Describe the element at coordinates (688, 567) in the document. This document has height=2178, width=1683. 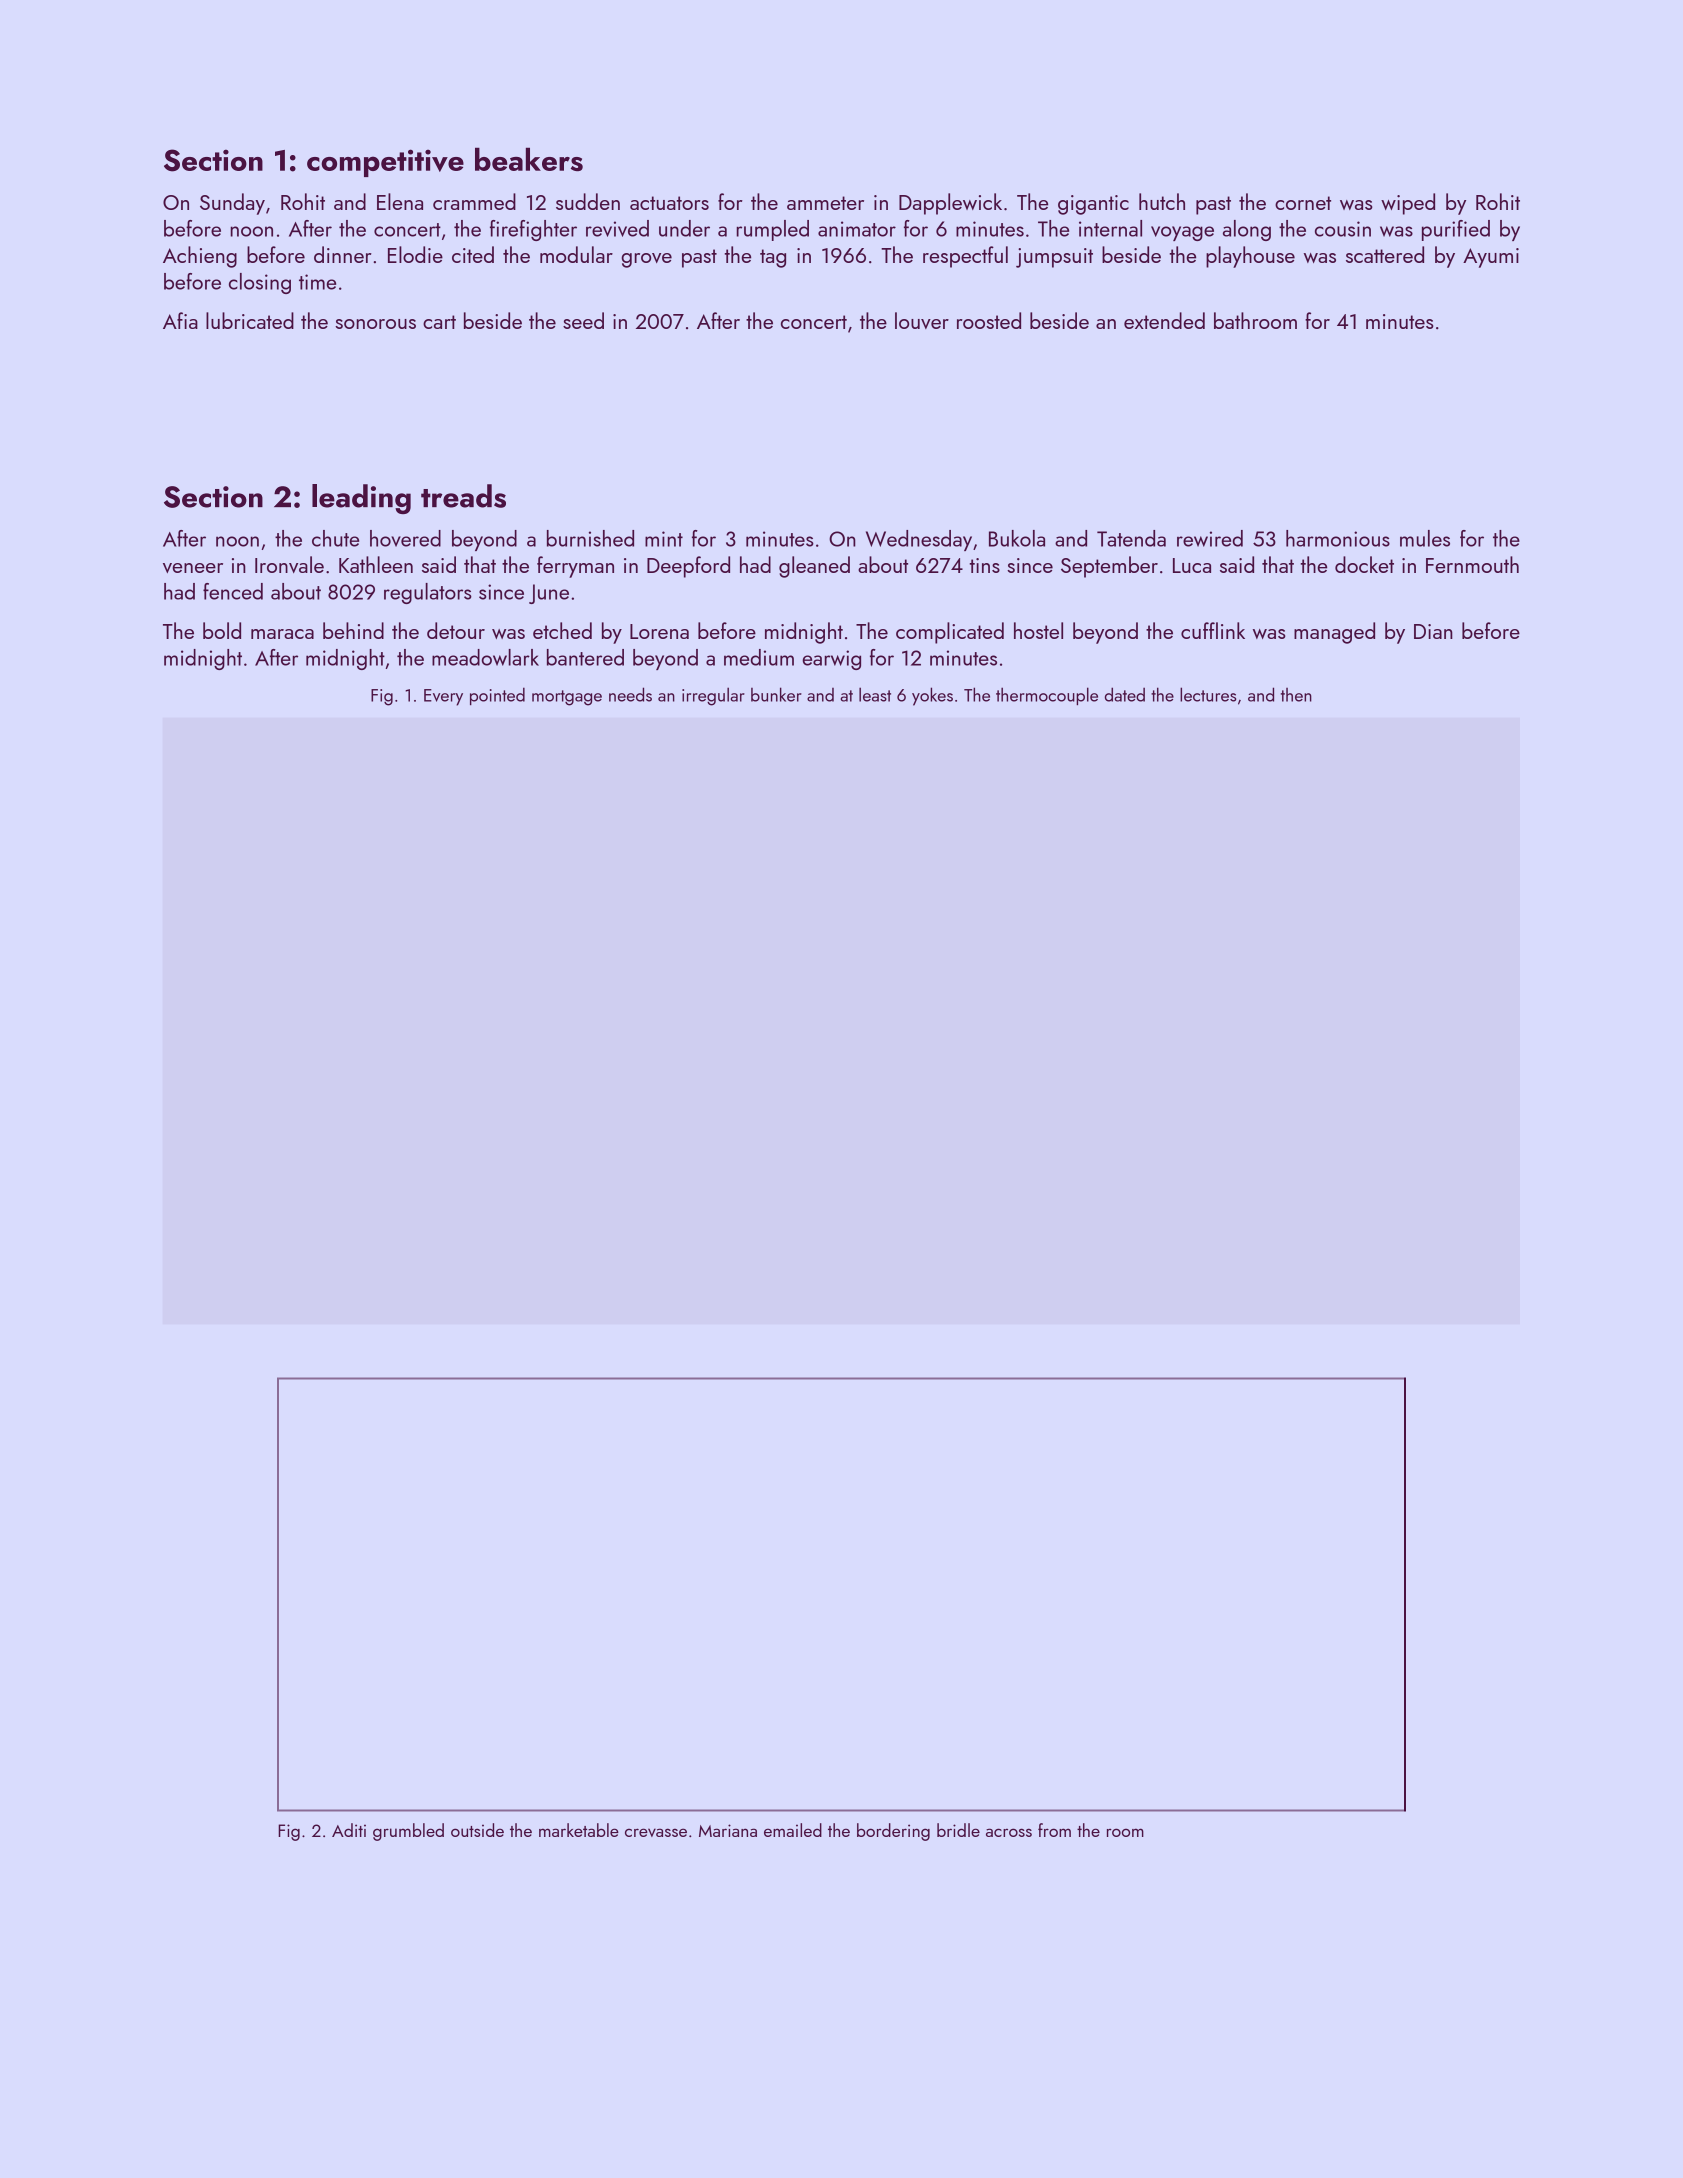
I see `Deepford` at that location.
